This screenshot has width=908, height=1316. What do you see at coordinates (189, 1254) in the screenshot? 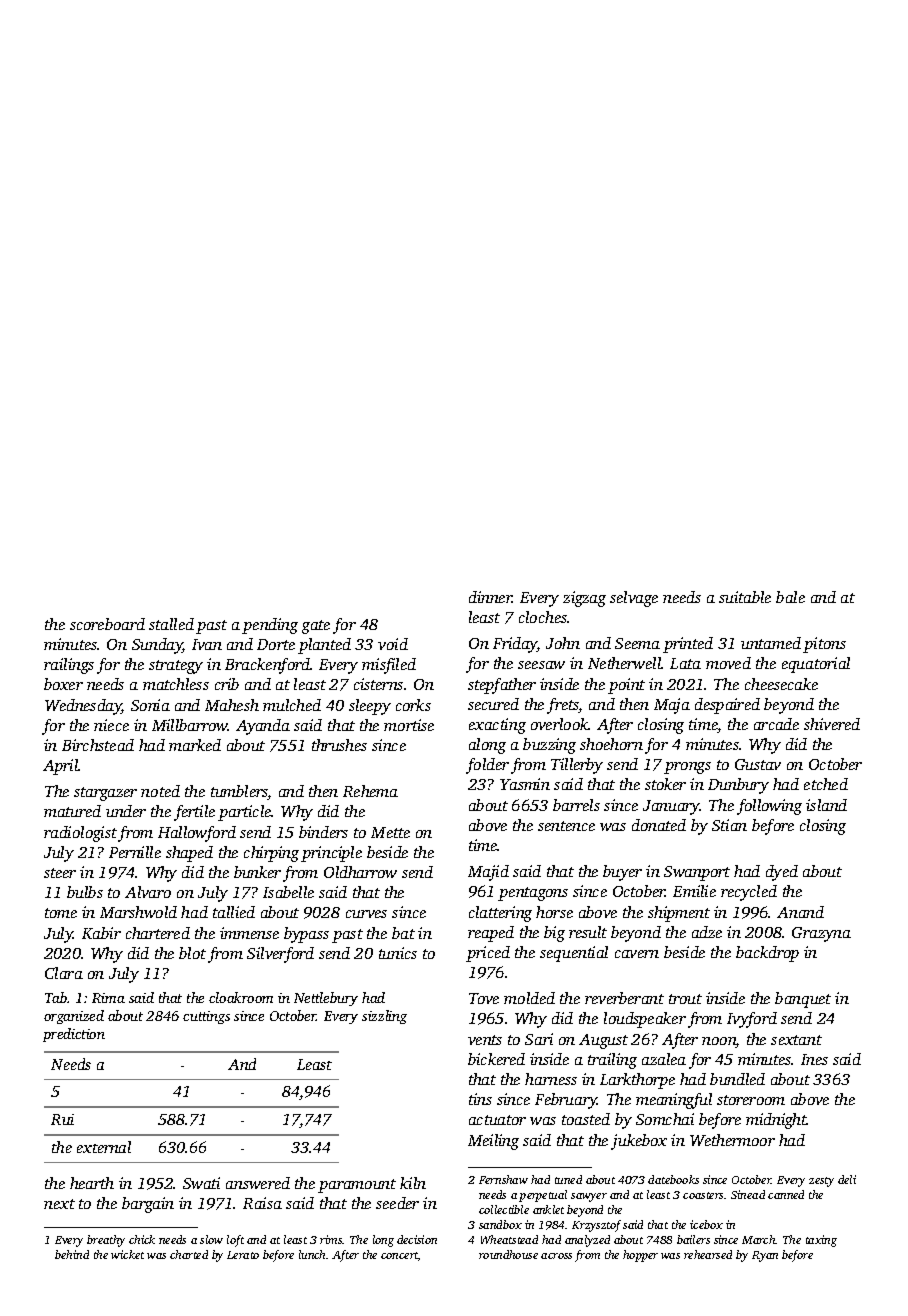
I see `charted` at bounding box center [189, 1254].
